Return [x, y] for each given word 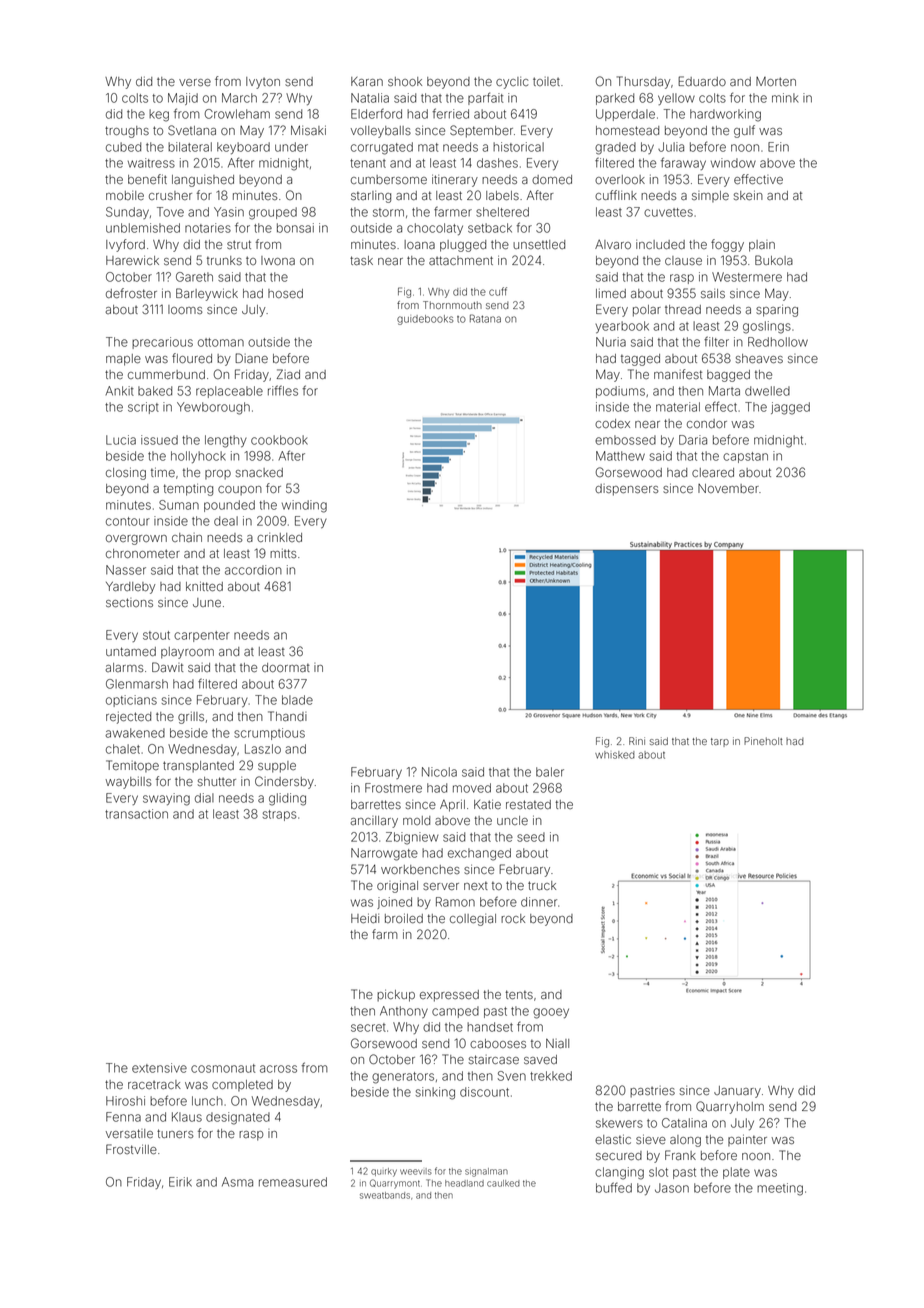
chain [187, 537]
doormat [286, 667]
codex [612, 423]
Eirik [180, 1182]
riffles [283, 390]
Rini [637, 741]
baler [550, 772]
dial [204, 798]
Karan [367, 81]
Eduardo [702, 81]
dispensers [627, 490]
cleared [713, 472]
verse [195, 82]
